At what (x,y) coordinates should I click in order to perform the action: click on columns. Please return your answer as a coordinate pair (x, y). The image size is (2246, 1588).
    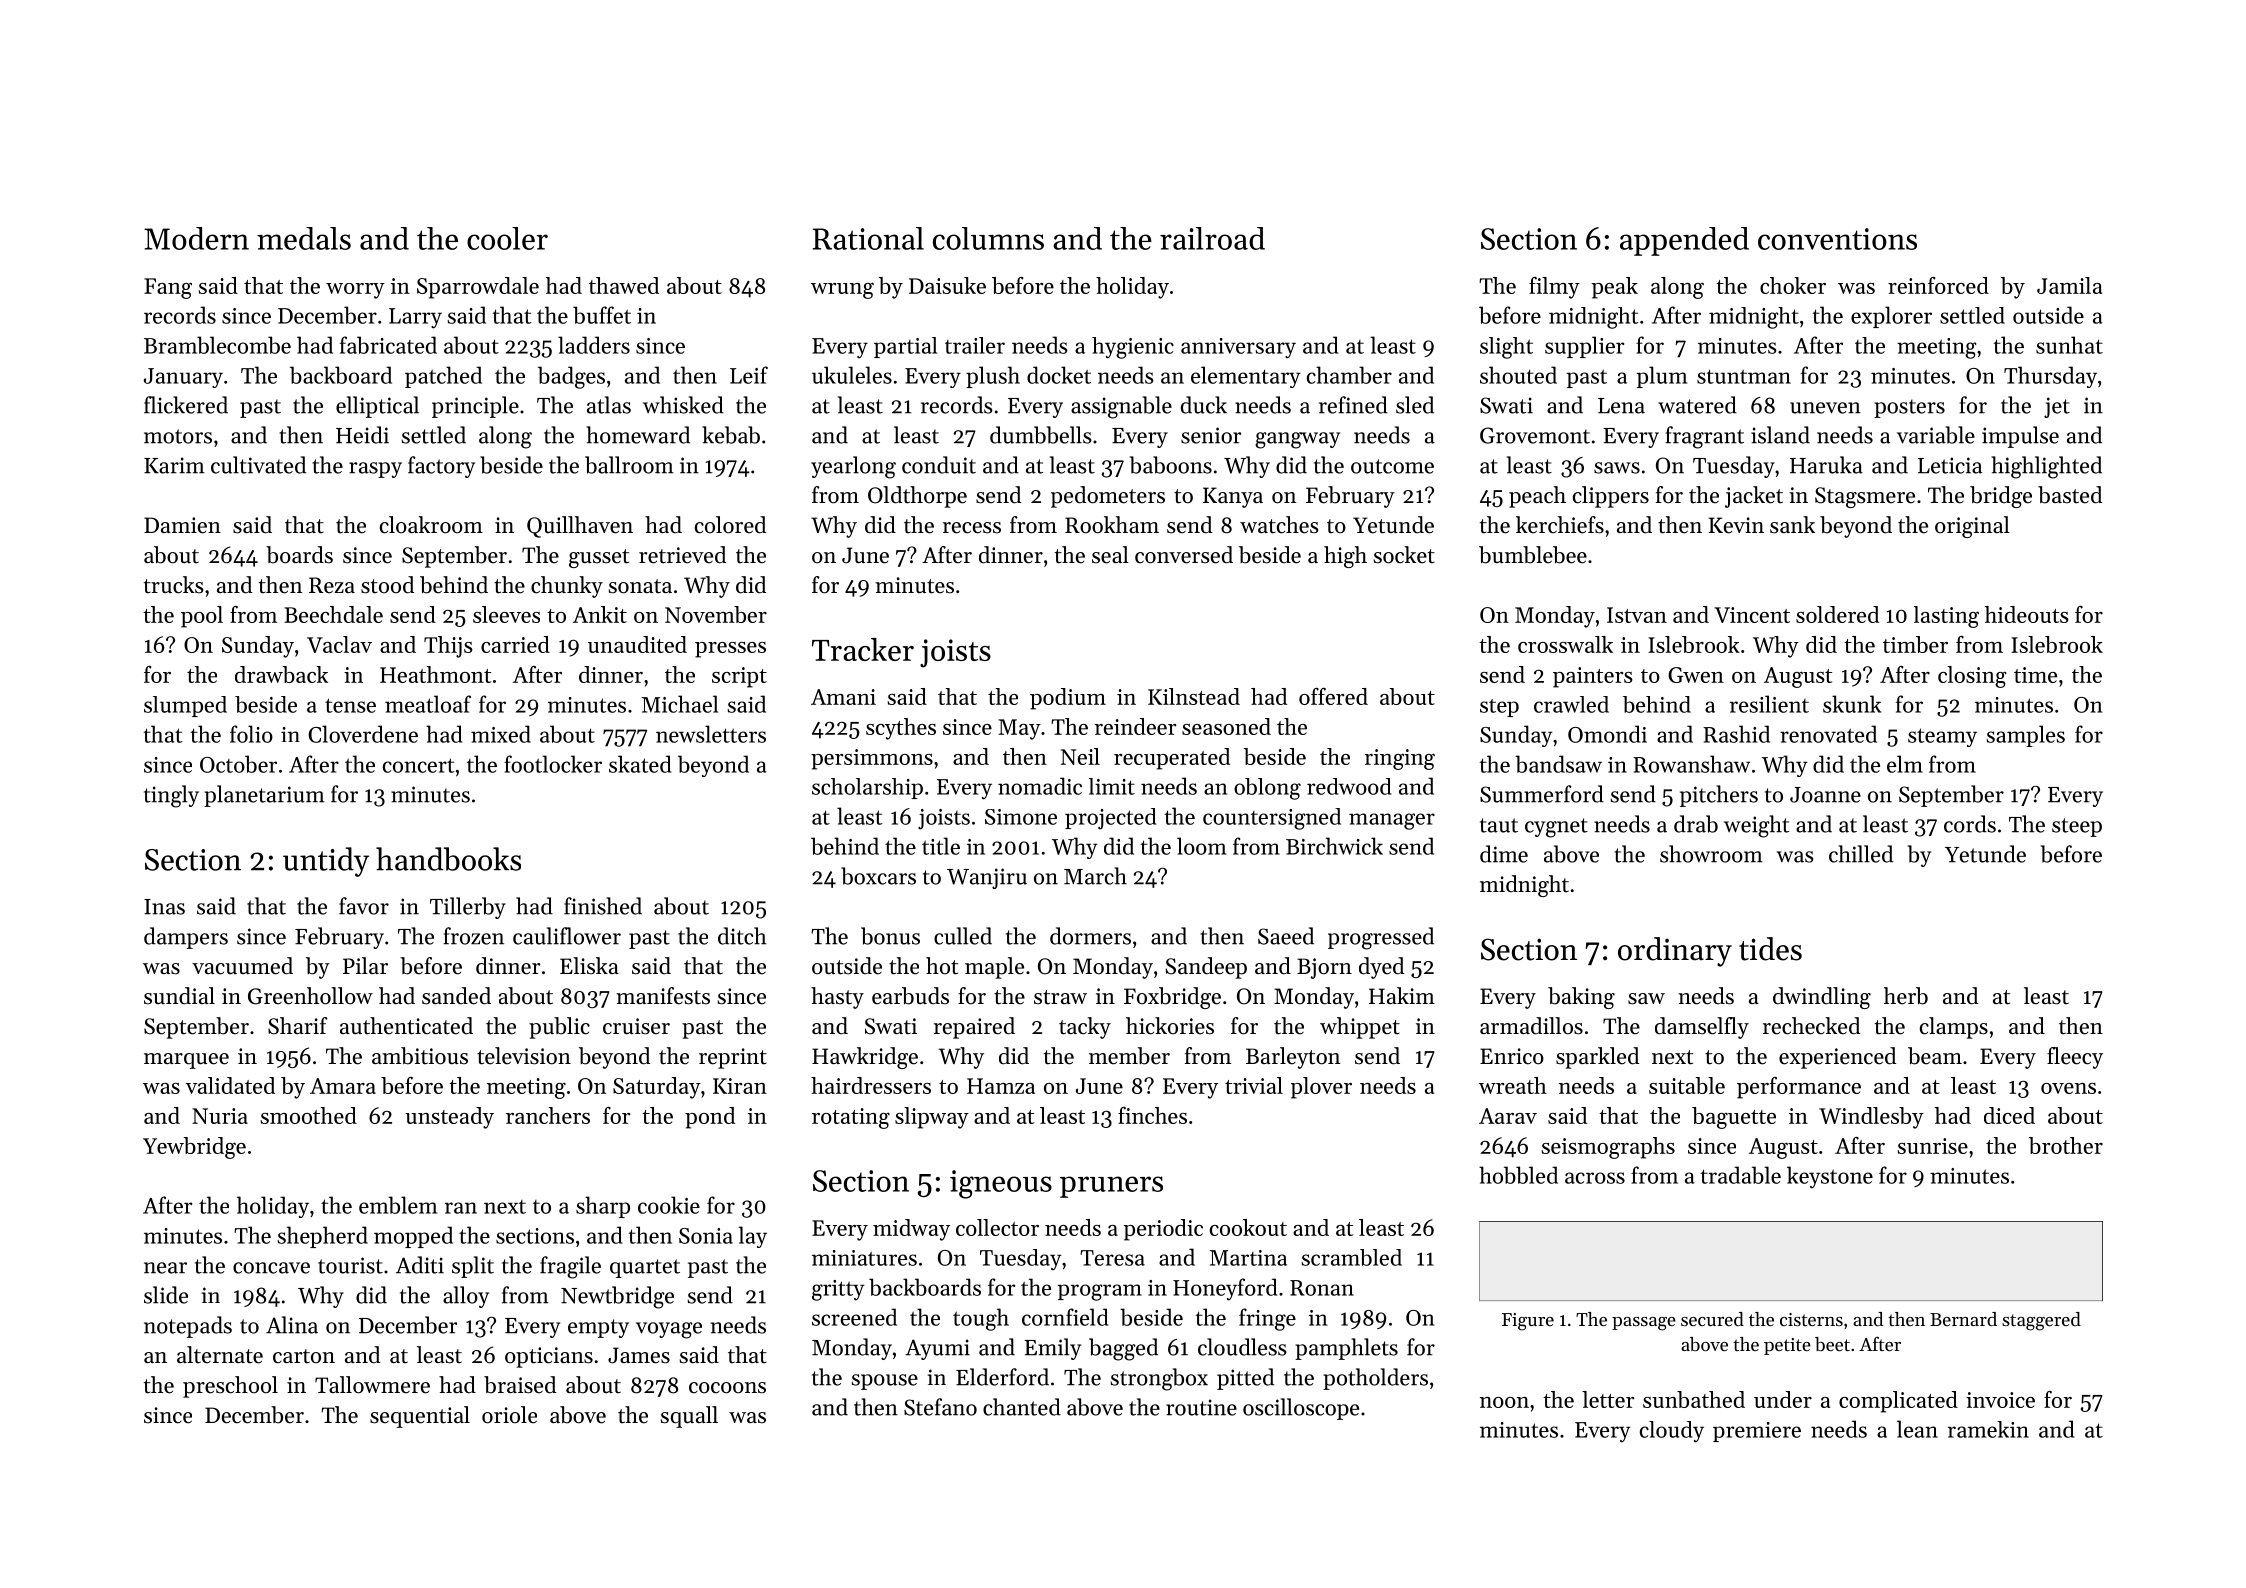
    Looking at the image, I should click on (988, 238).
